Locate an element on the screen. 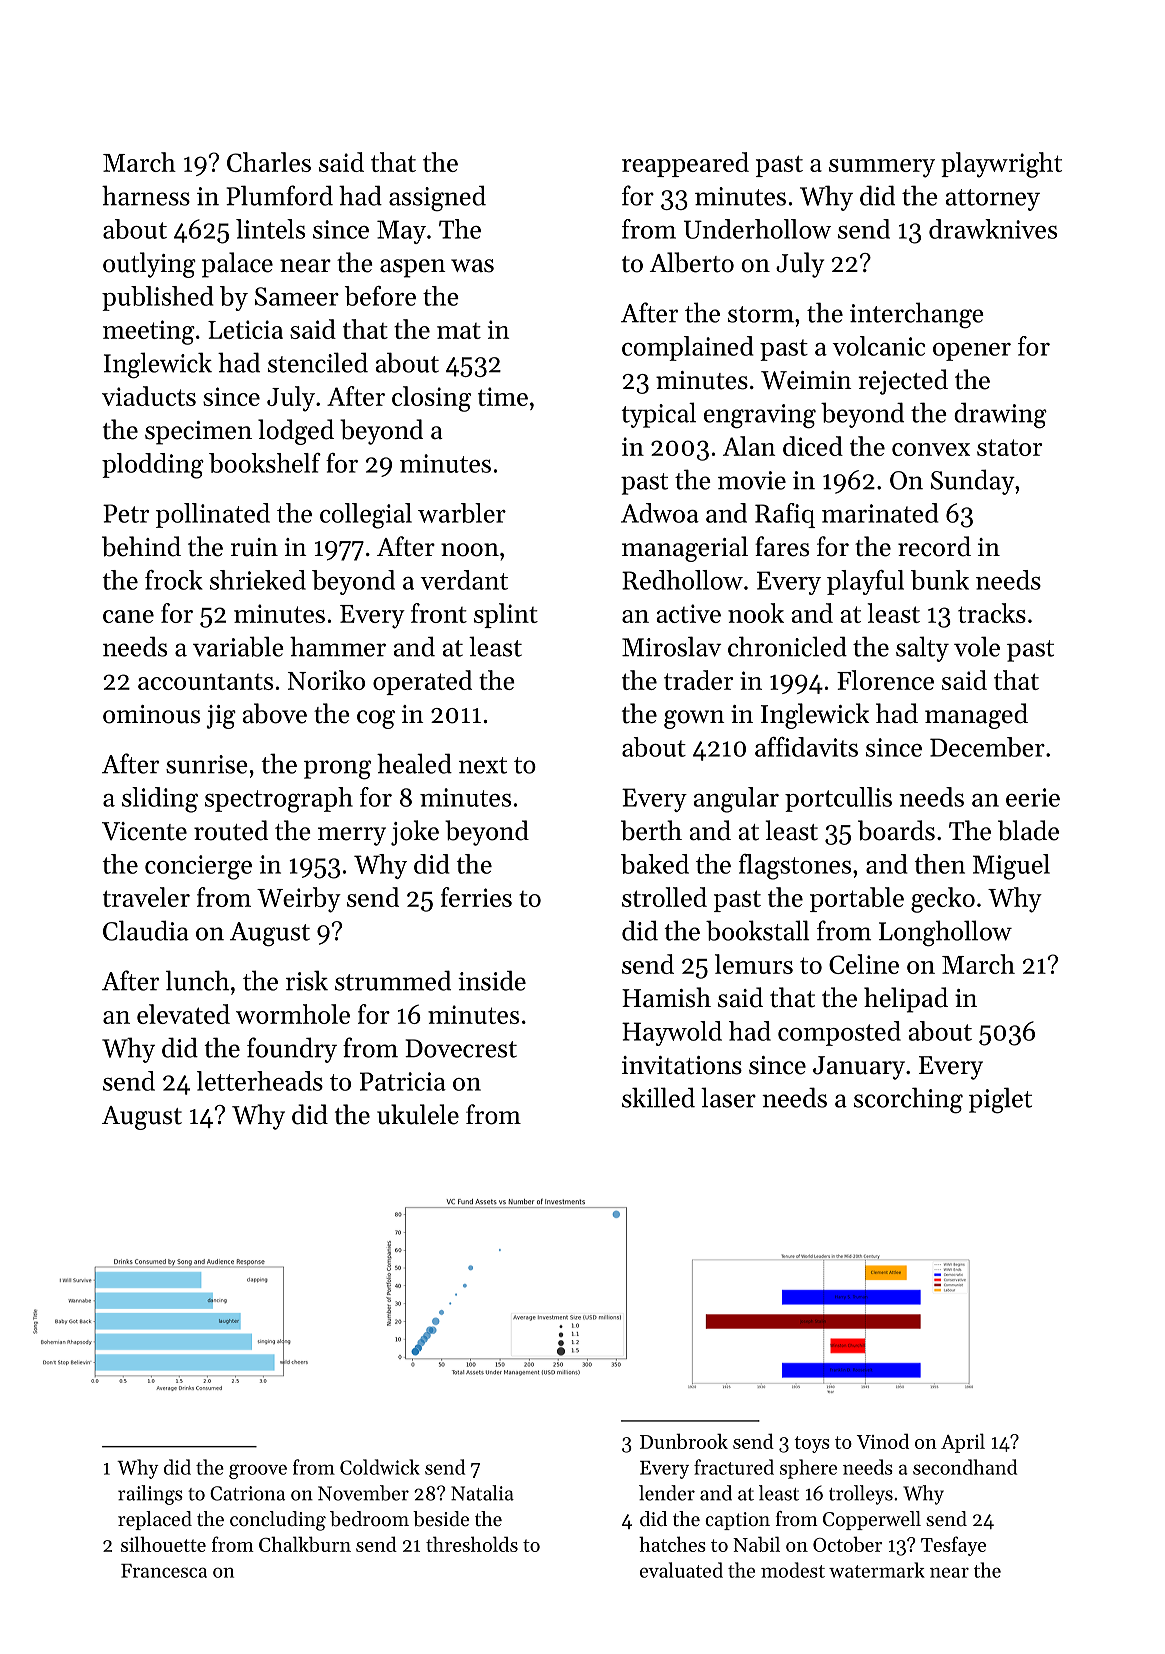  Charles is located at coordinates (269, 162).
